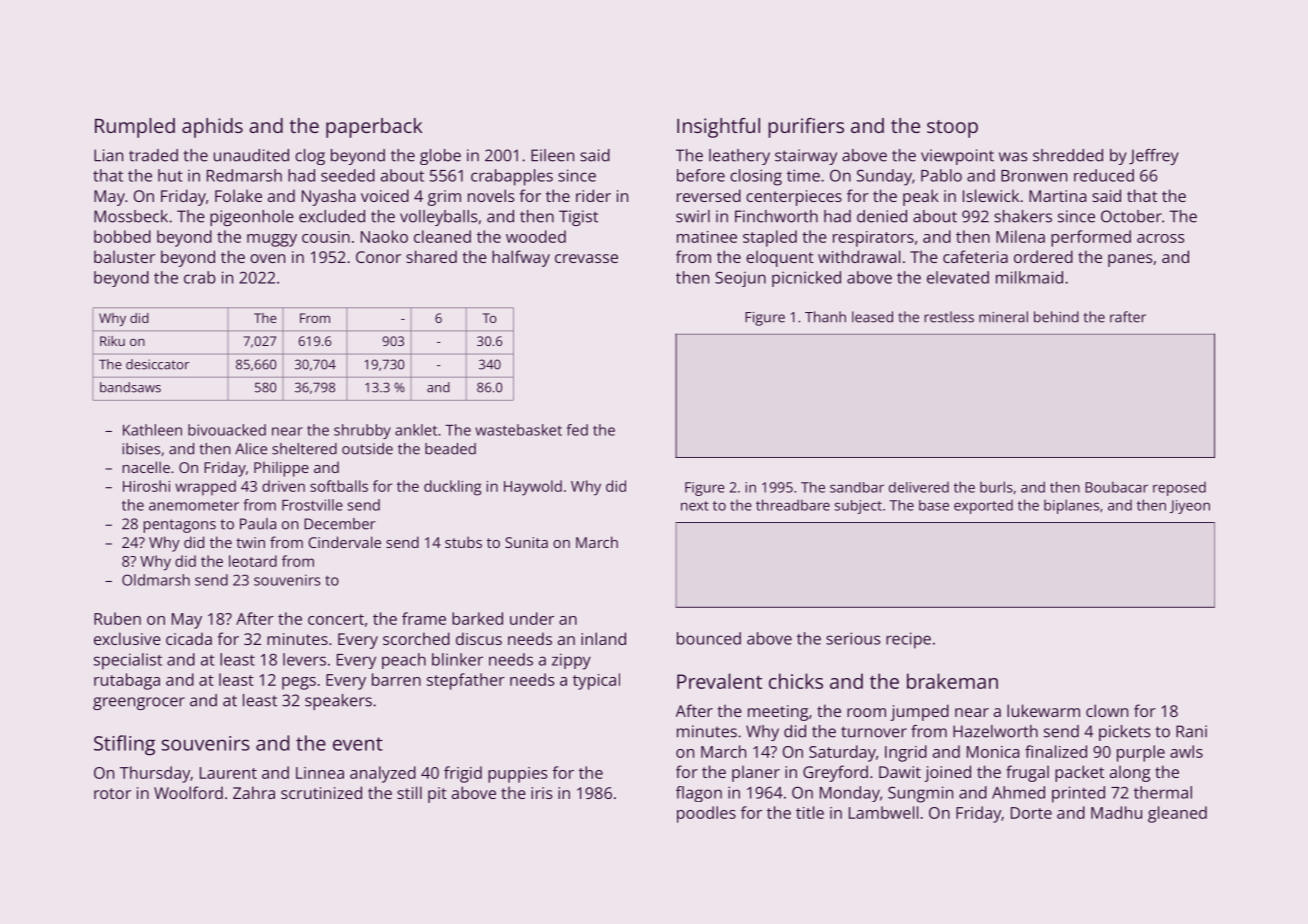 This screenshot has height=924, width=1308. What do you see at coordinates (135, 128) in the screenshot?
I see `Rumpled` at bounding box center [135, 128].
